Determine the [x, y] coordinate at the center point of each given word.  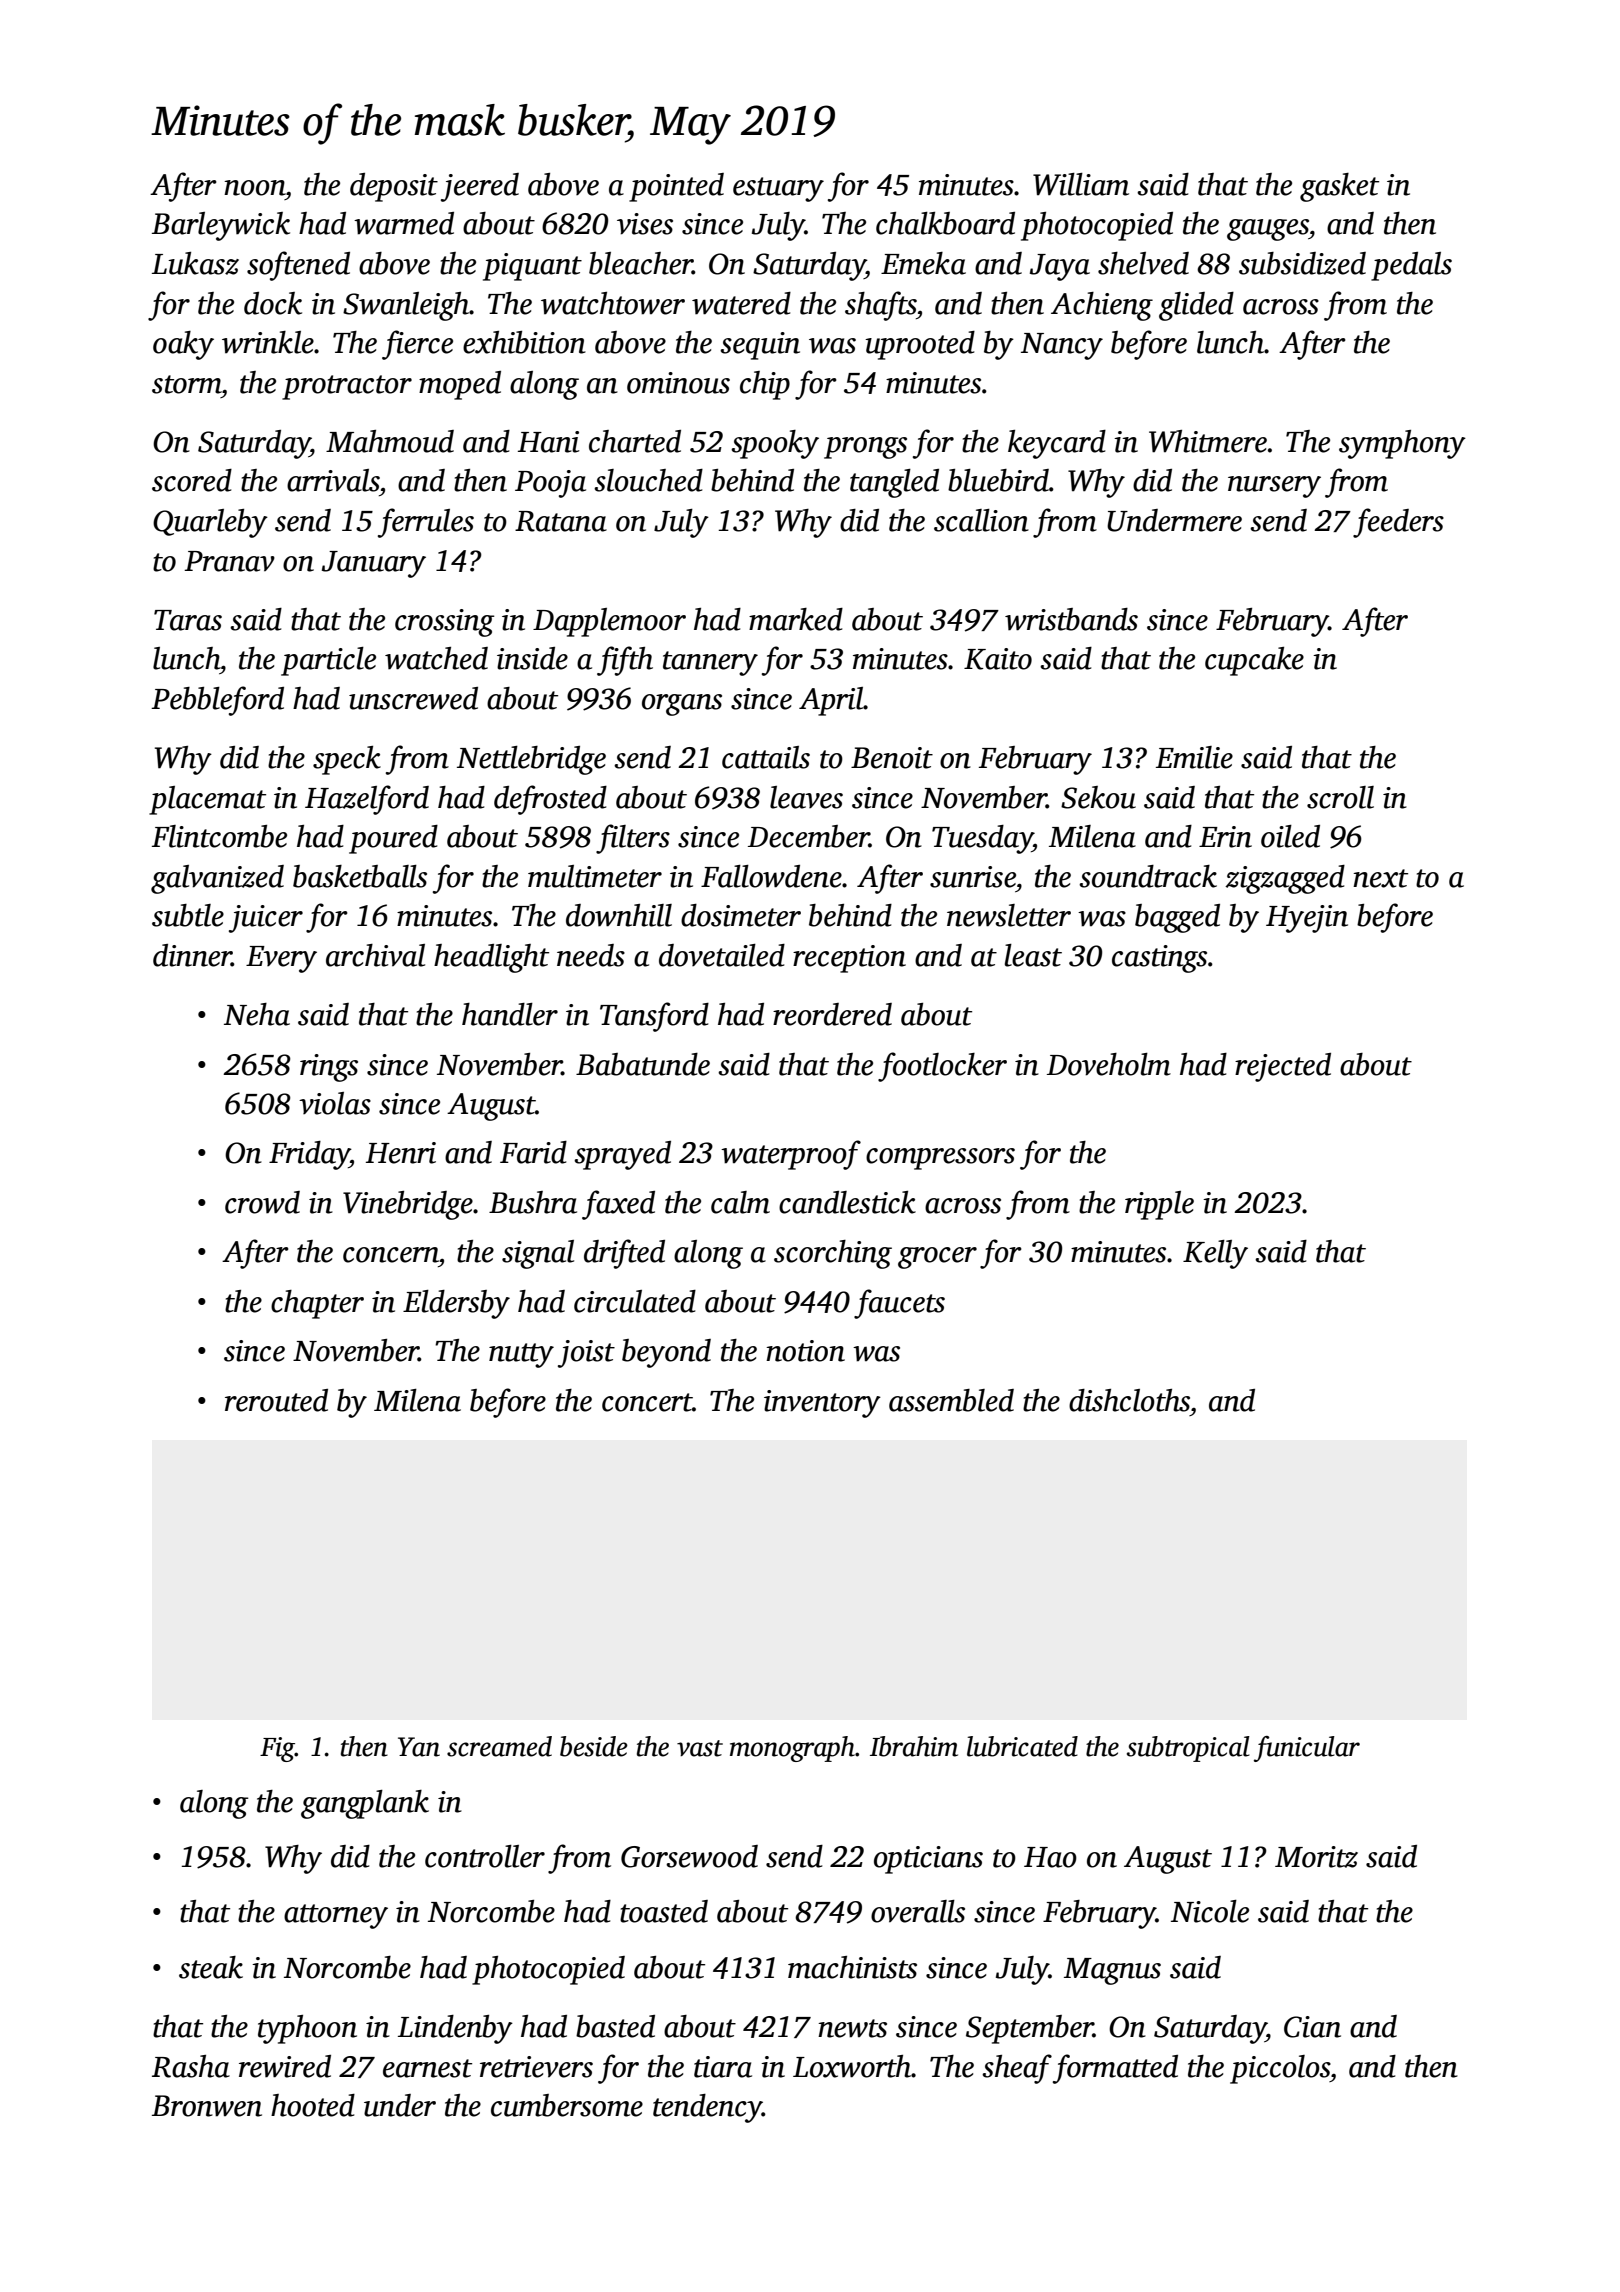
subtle [188, 915]
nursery [1274, 487]
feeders [1398, 523]
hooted [313, 2105]
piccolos [1280, 2069]
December [809, 836]
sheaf [1017, 2069]
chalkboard [945, 223]
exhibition [524, 342]
